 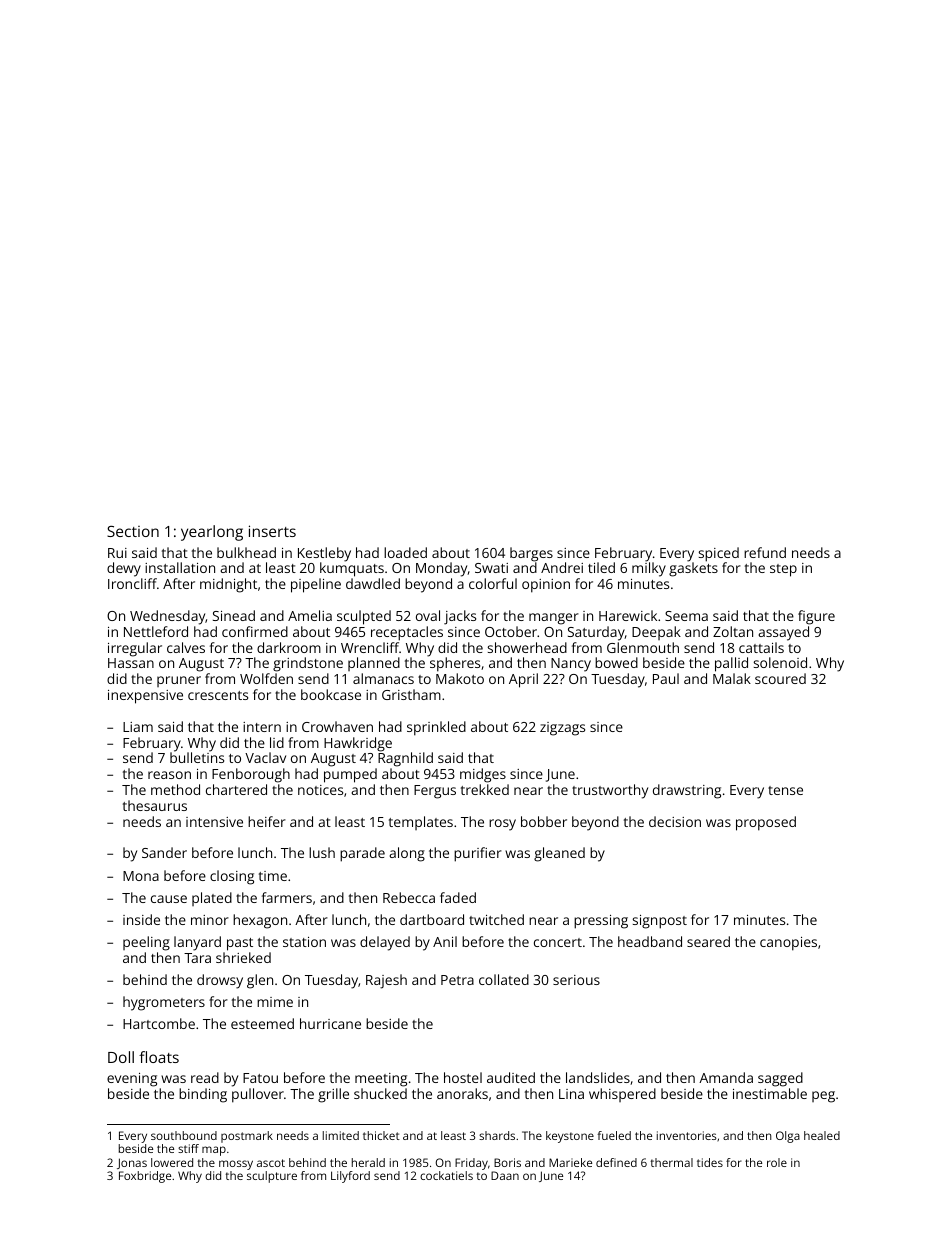 I want to click on lush, so click(x=322, y=852).
